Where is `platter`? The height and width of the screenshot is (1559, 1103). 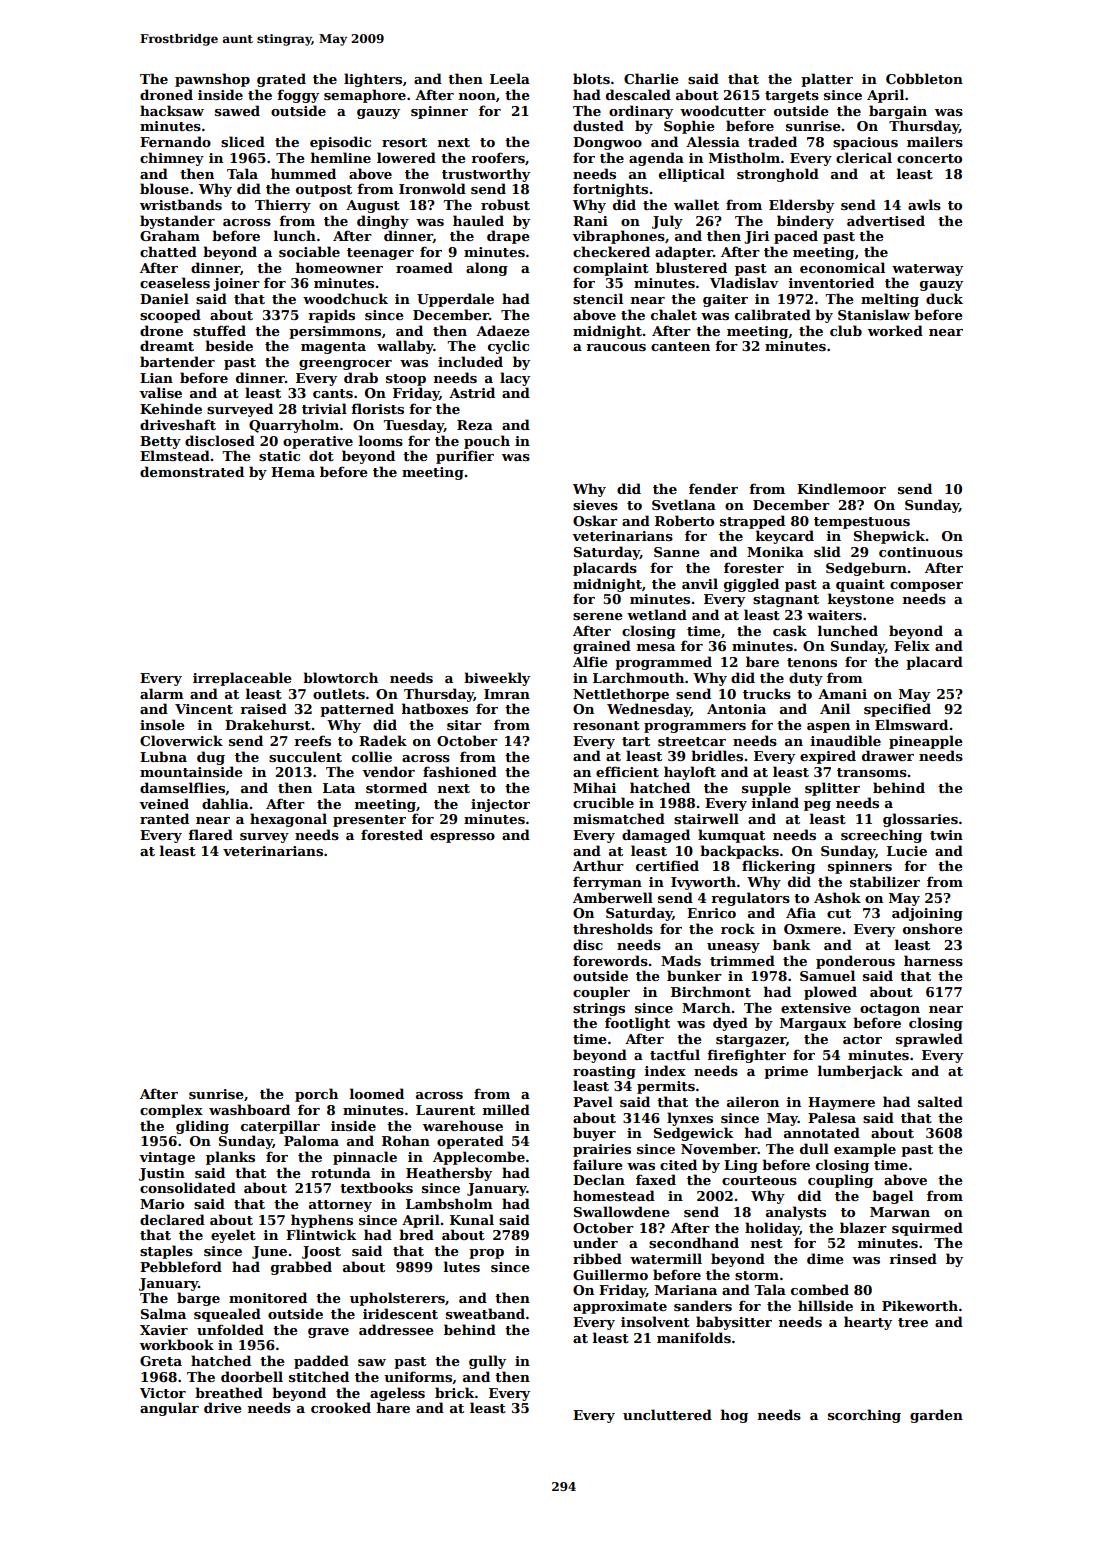
platter is located at coordinates (827, 80).
